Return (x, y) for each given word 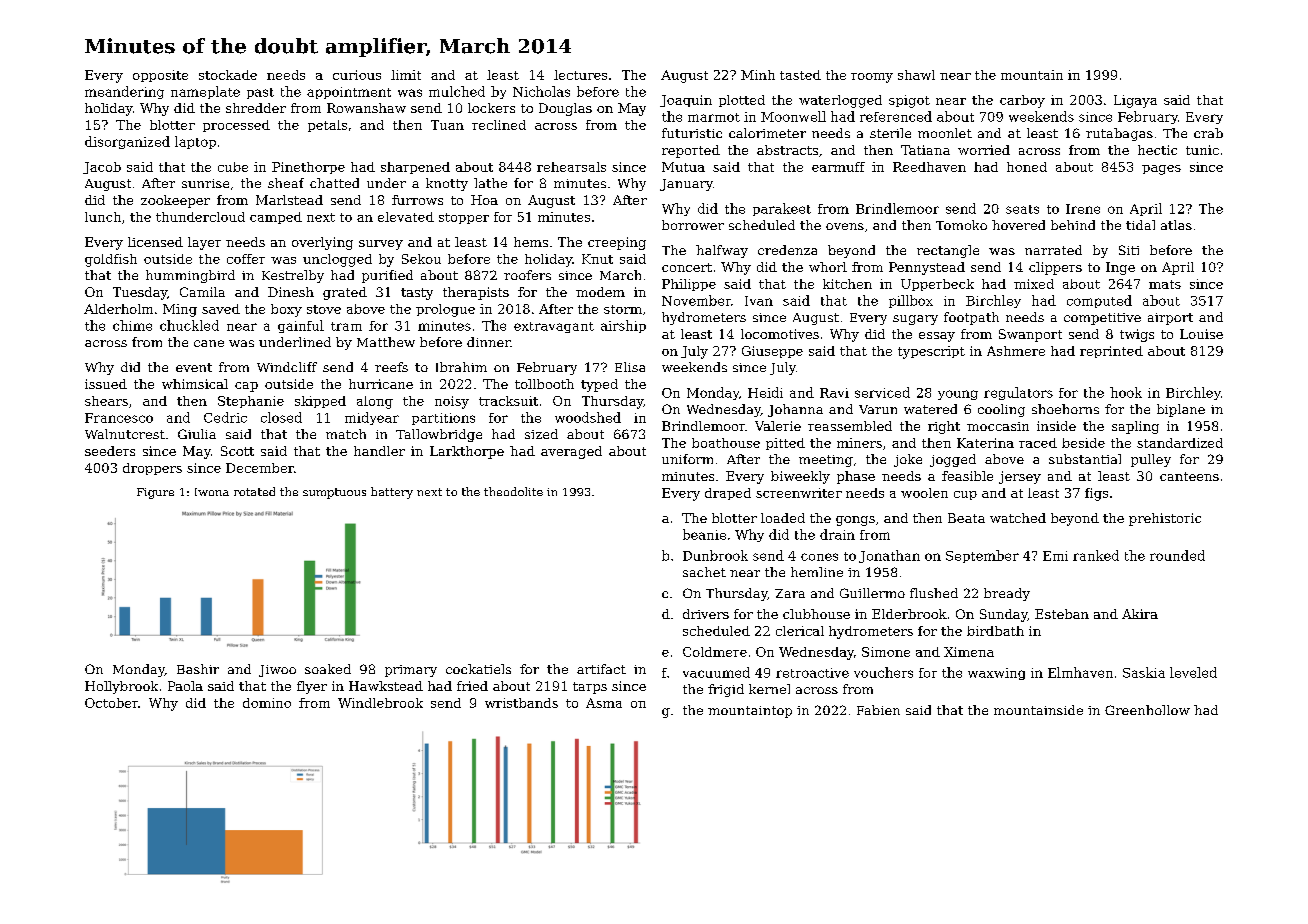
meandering (124, 92)
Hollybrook (121, 687)
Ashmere (1016, 351)
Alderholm (118, 309)
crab (1208, 133)
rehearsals (571, 167)
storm (623, 309)
